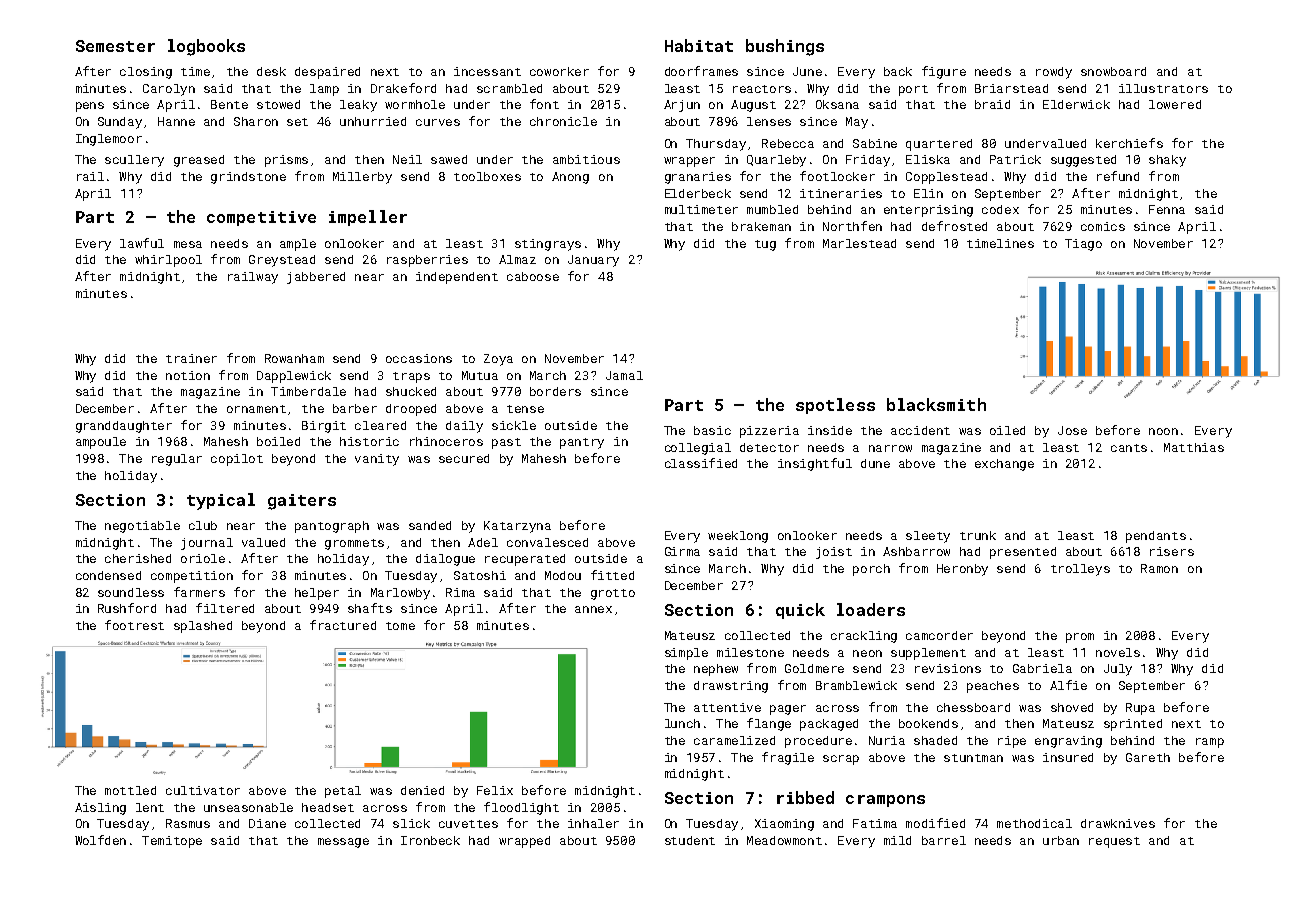 The width and height of the screenshot is (1308, 924). Describe the element at coordinates (701, 463) in the screenshot. I see `classified` at that location.
